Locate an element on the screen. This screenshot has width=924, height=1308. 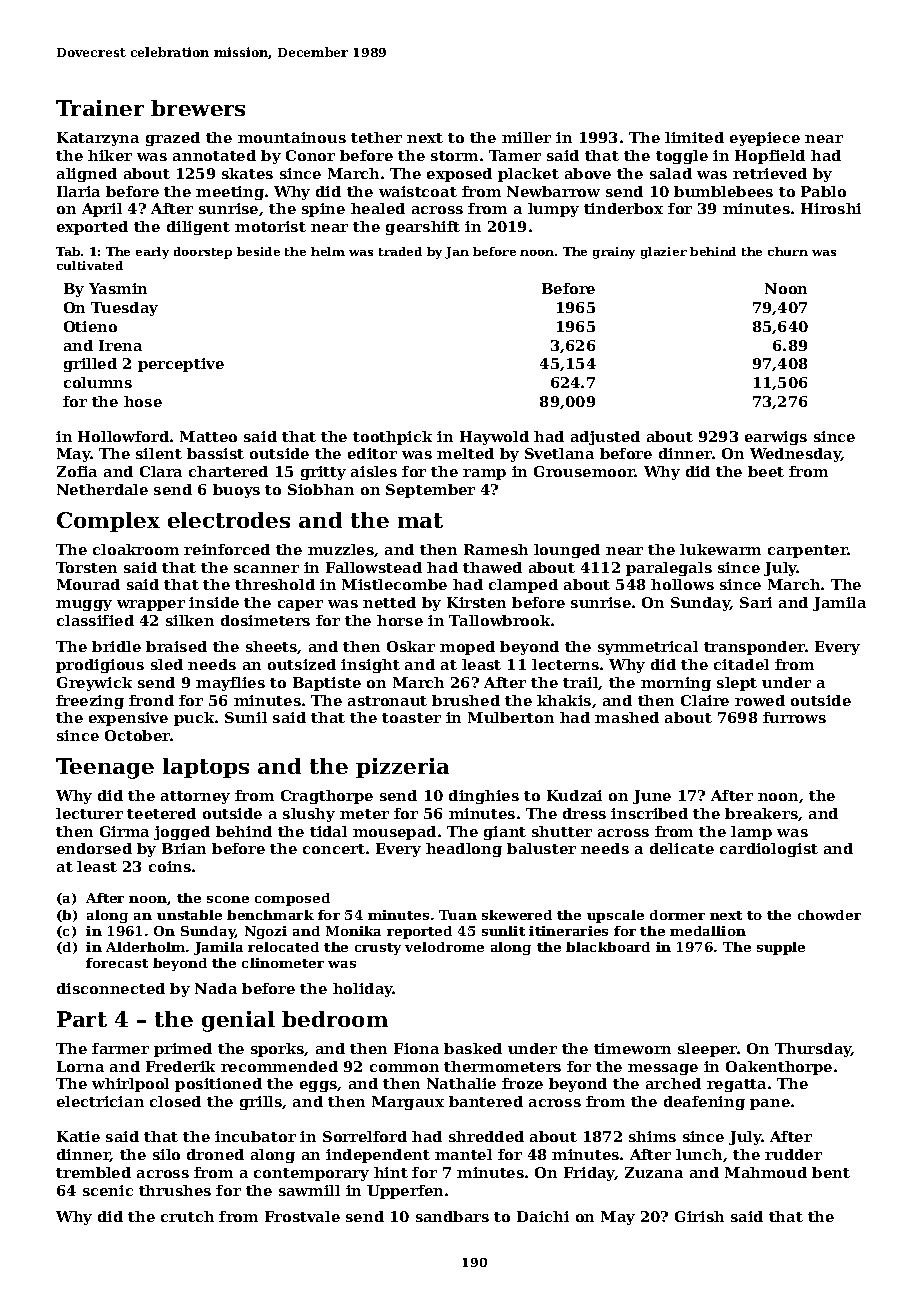
Monika is located at coordinates (353, 931).
